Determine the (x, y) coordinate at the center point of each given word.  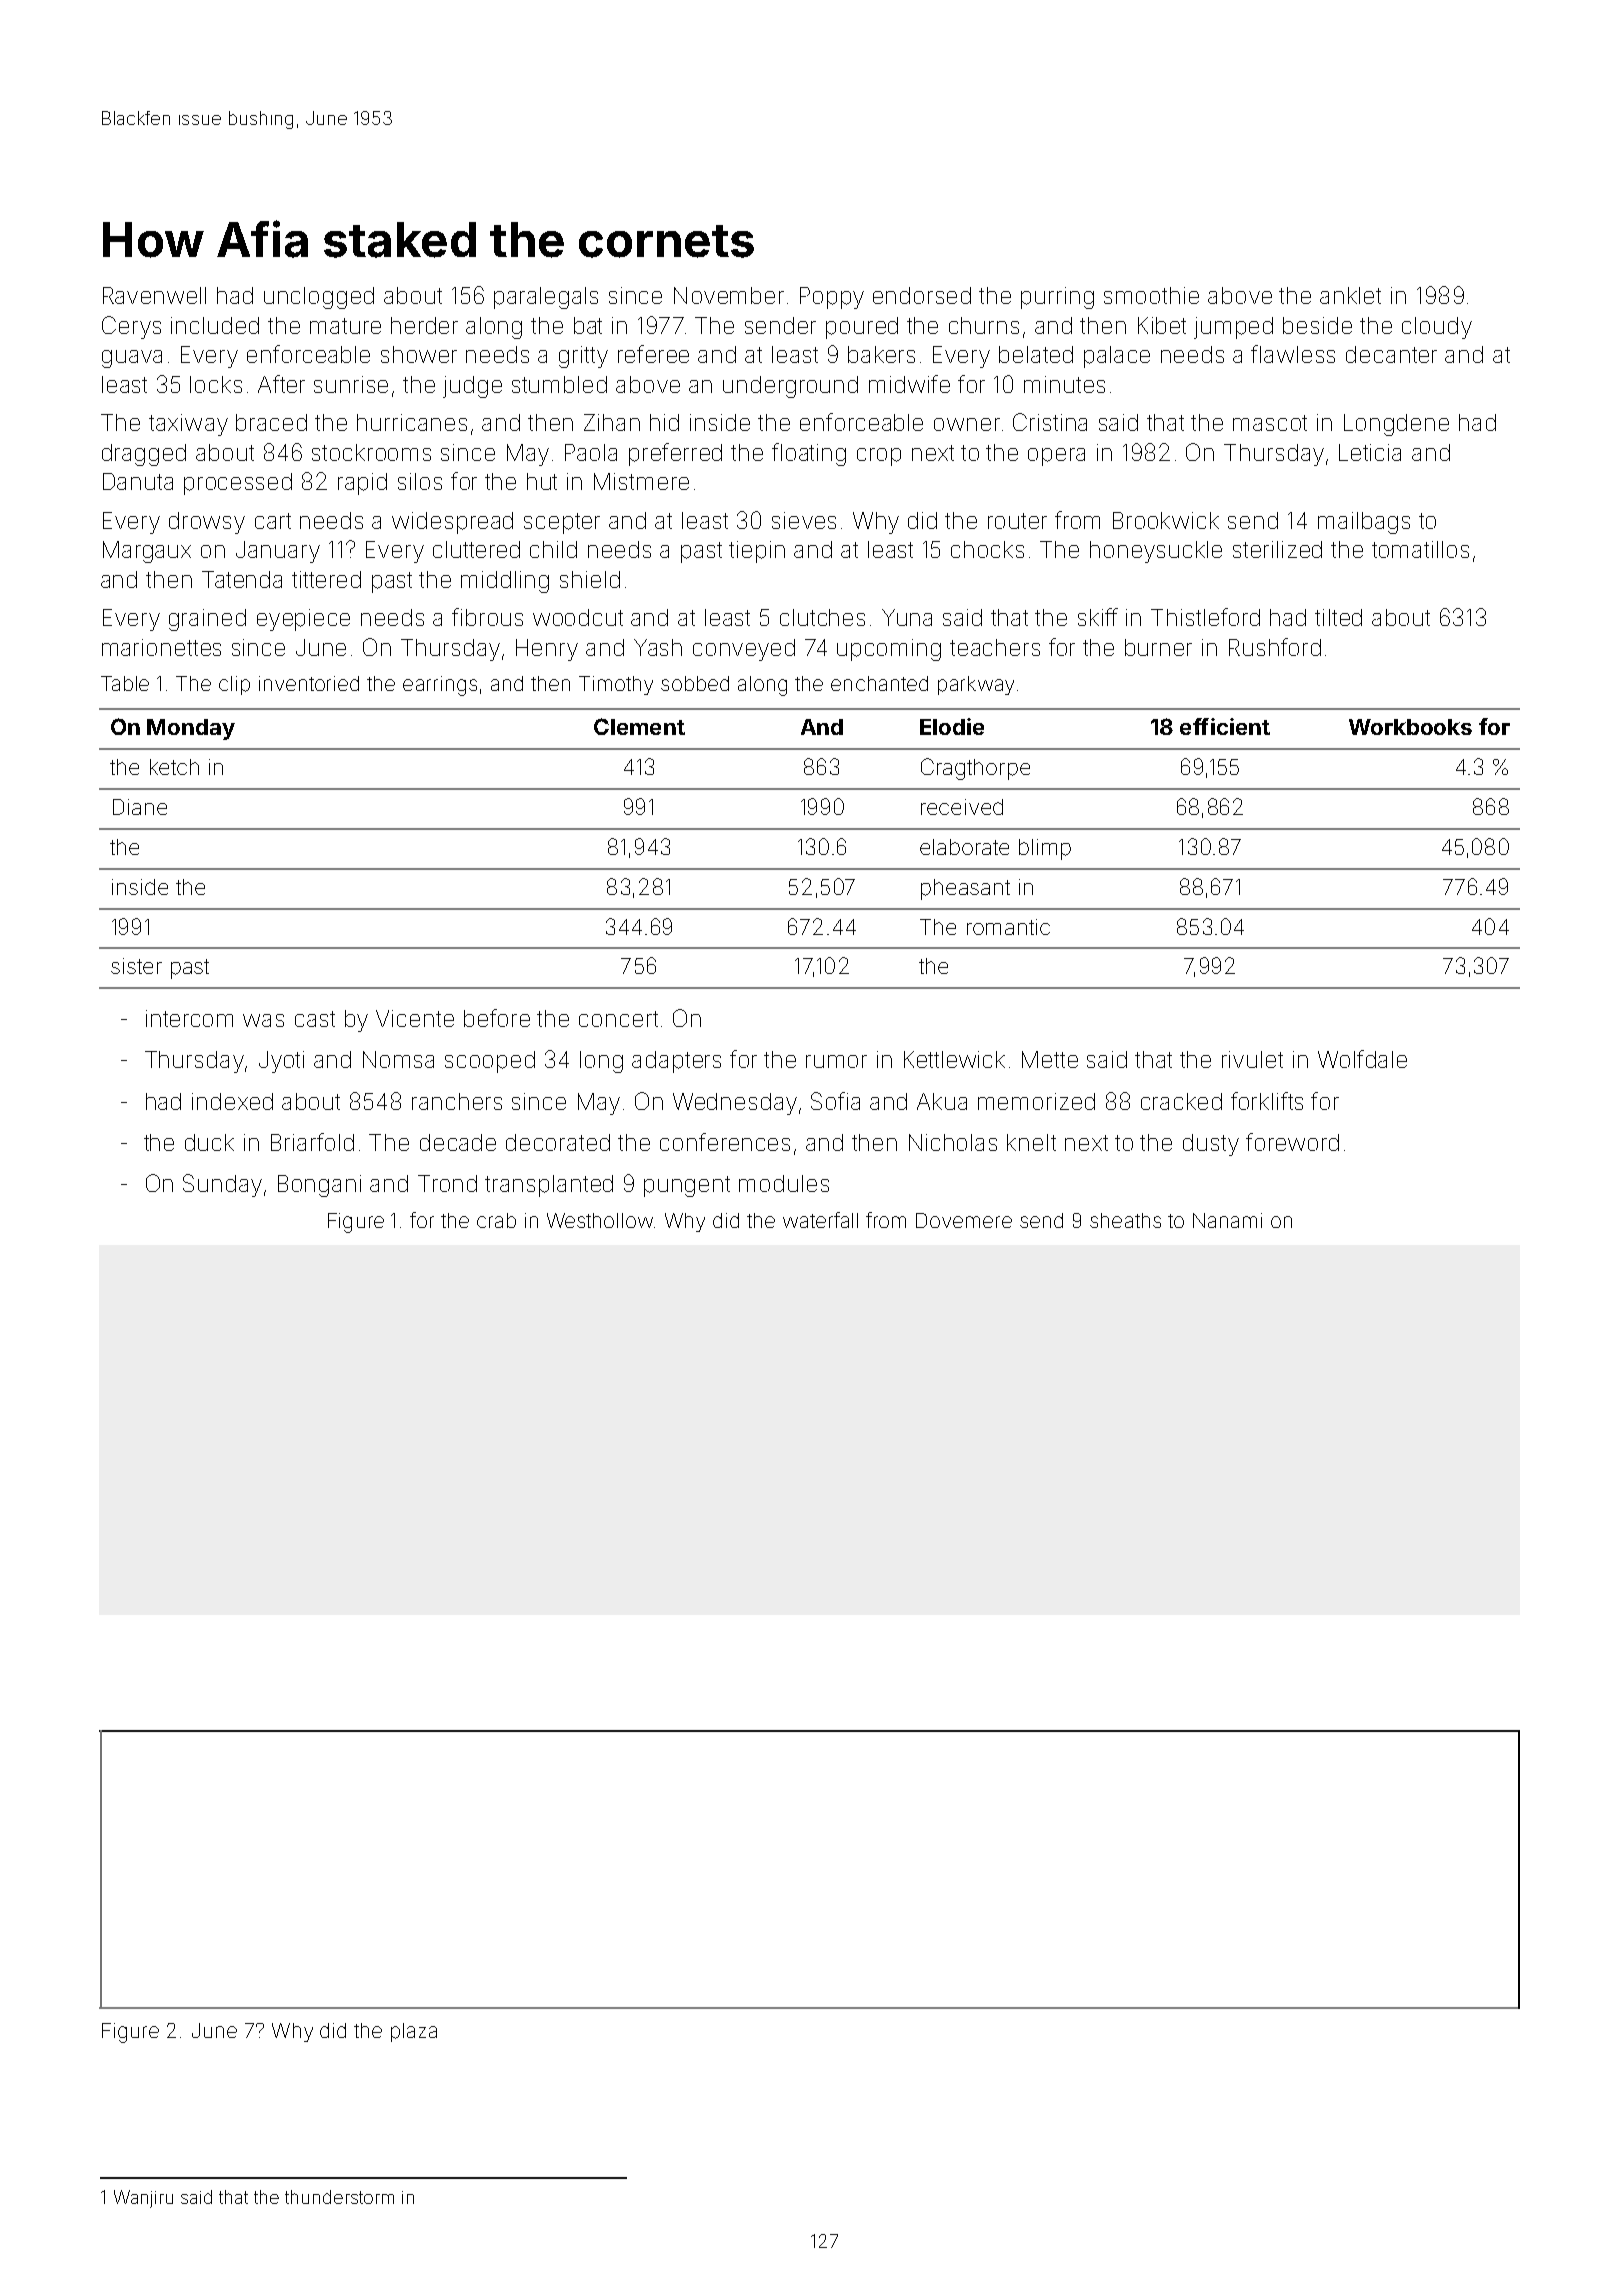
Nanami (1227, 1220)
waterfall (820, 1220)
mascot (1270, 423)
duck (209, 1142)
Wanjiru (143, 2199)
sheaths (1125, 1220)
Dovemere (964, 1220)
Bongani (319, 1186)
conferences (725, 1142)
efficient (1225, 726)
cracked (1181, 1101)
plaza (414, 2032)
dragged (144, 455)
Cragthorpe (975, 769)
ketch (174, 767)
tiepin (757, 552)
